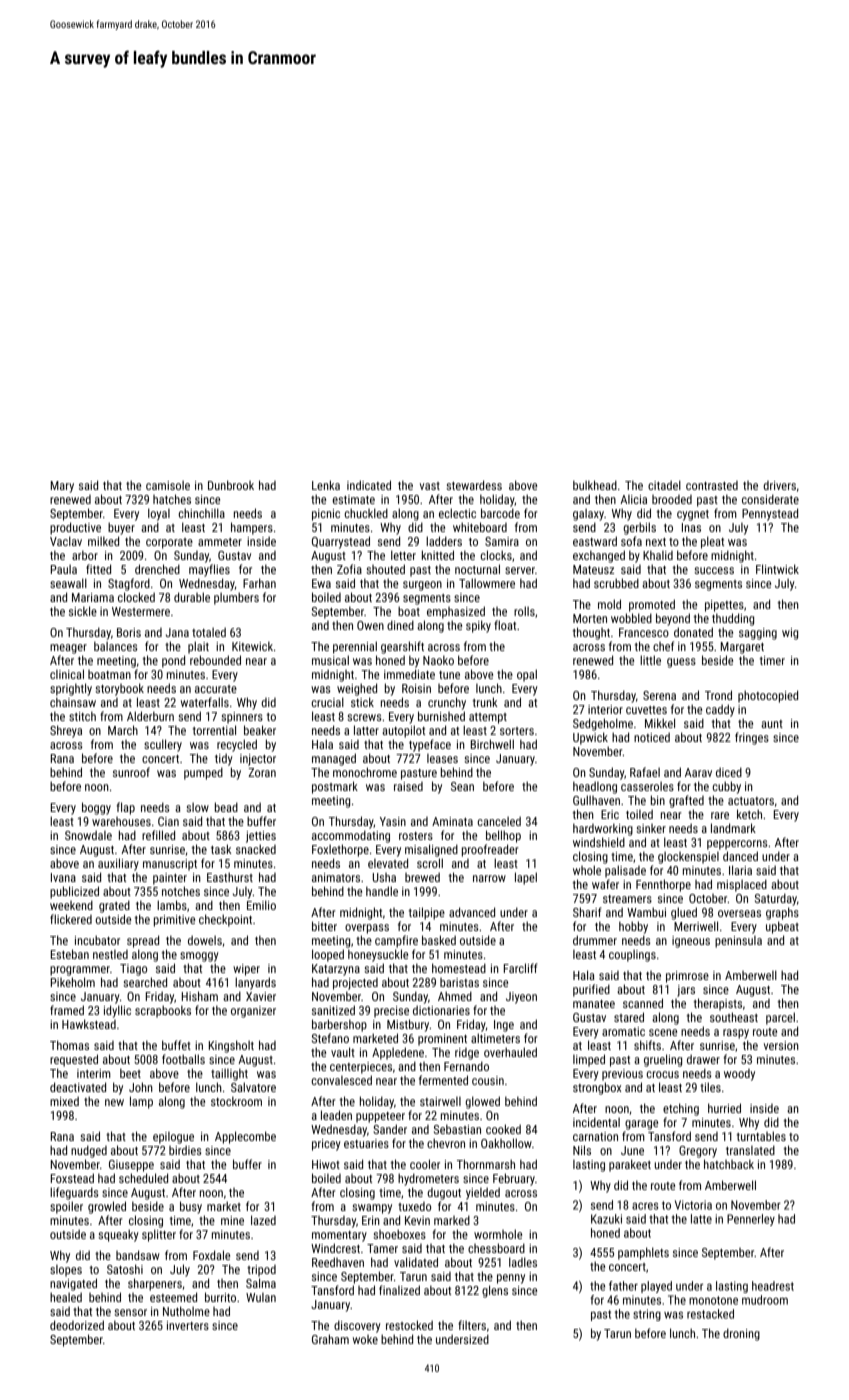  I want to click on inverters, so click(188, 1325).
